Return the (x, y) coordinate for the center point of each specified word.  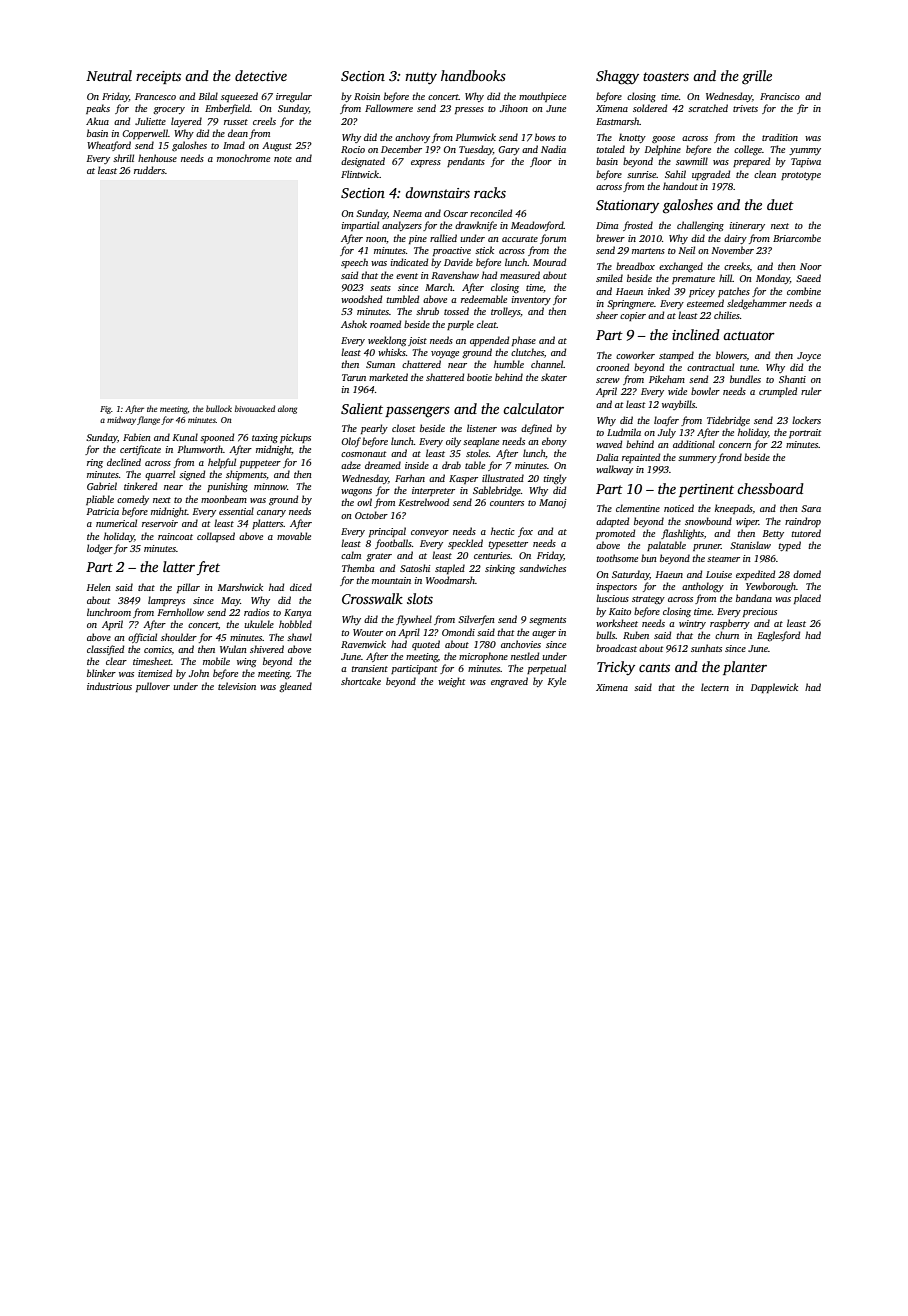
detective (261, 75)
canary (271, 513)
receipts (158, 77)
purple (460, 325)
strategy (648, 600)
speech (354, 263)
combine (804, 291)
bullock (219, 408)
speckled (465, 544)
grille (757, 77)
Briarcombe (797, 238)
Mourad (549, 262)
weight (452, 682)
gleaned (295, 687)
